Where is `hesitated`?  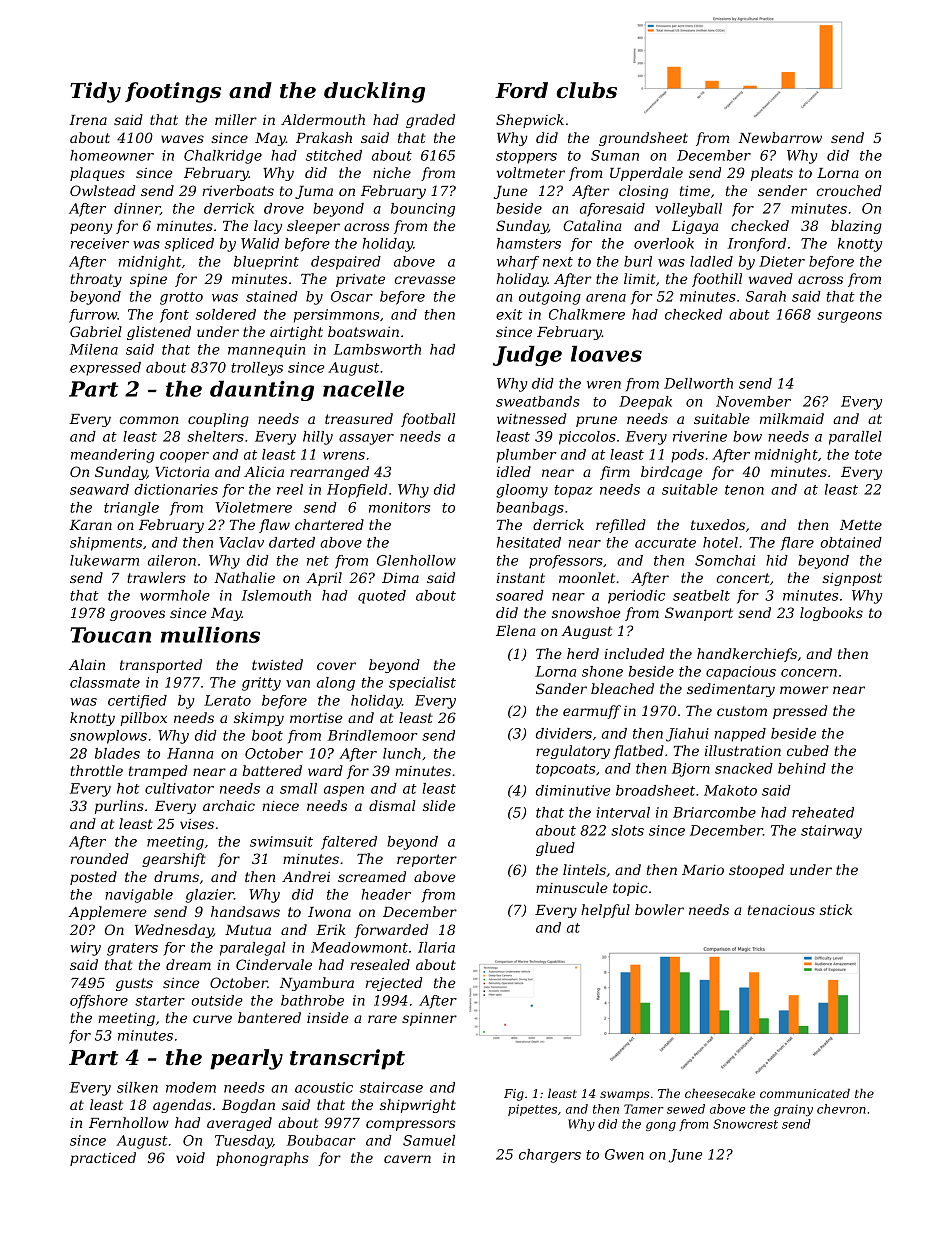 hesitated is located at coordinates (529, 542).
